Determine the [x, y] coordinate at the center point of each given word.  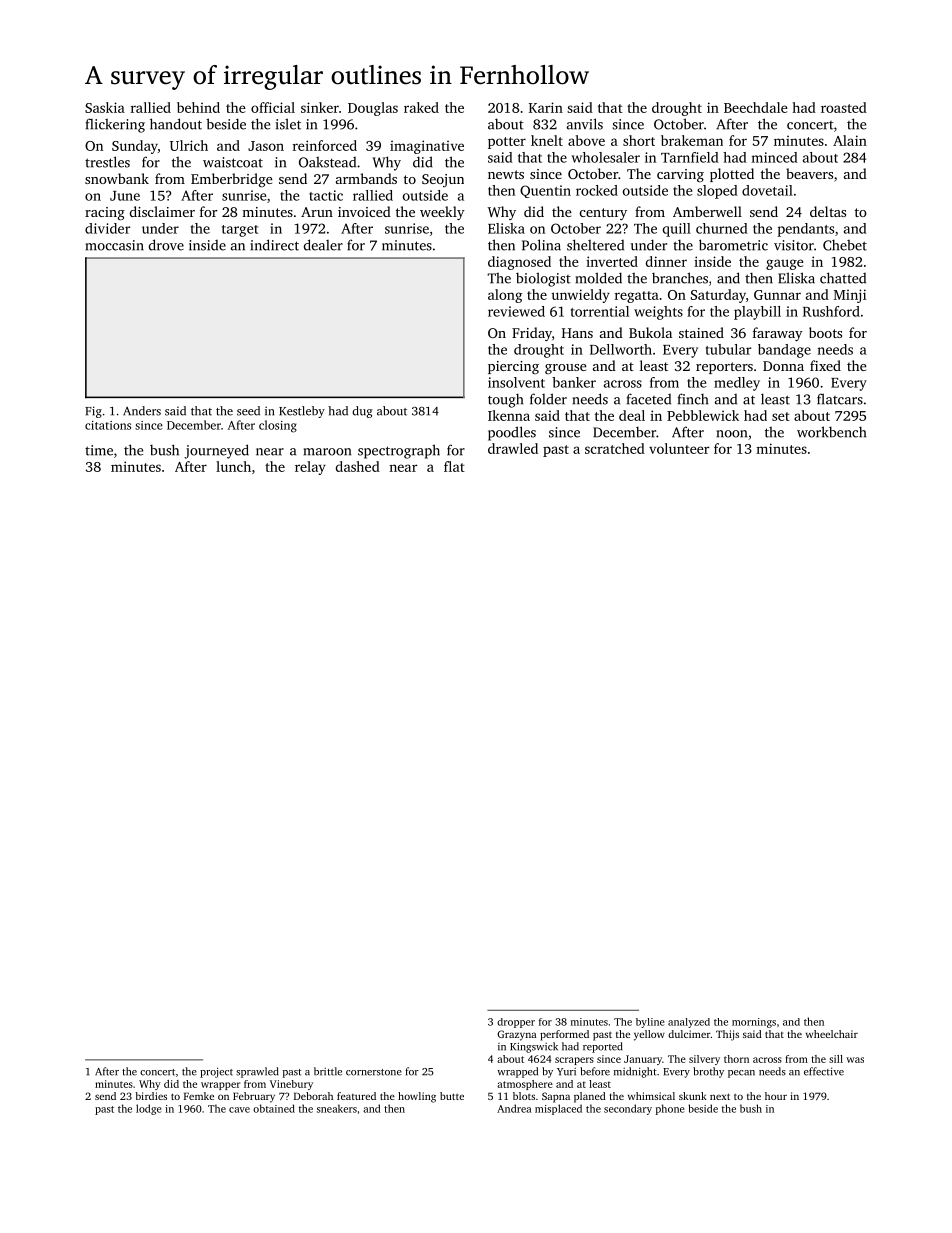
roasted [844, 107]
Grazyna [516, 1035]
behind [198, 107]
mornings [754, 1023]
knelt [547, 140]
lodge [149, 1109]
